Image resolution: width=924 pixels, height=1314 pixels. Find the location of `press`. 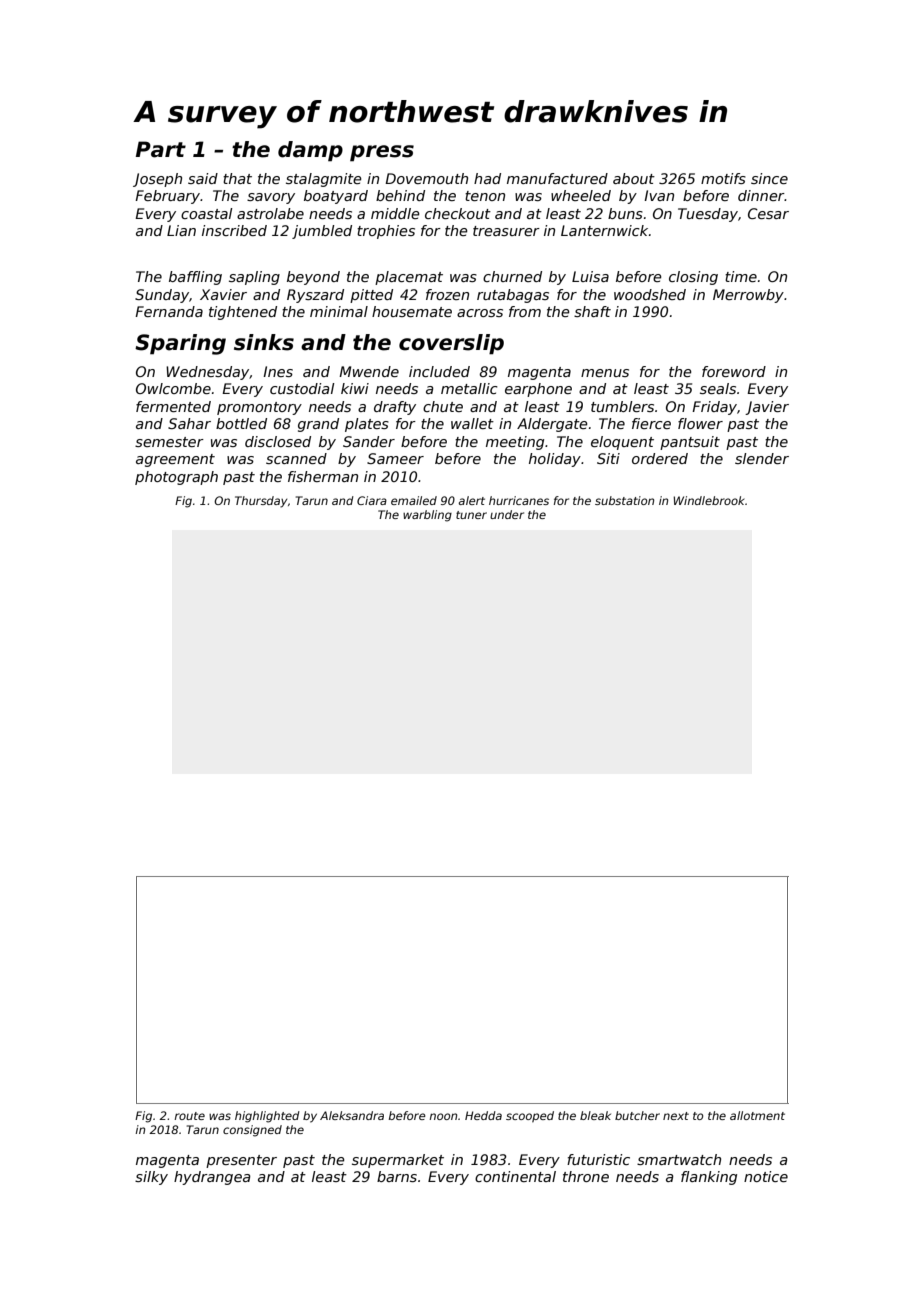

press is located at coordinates (382, 153).
